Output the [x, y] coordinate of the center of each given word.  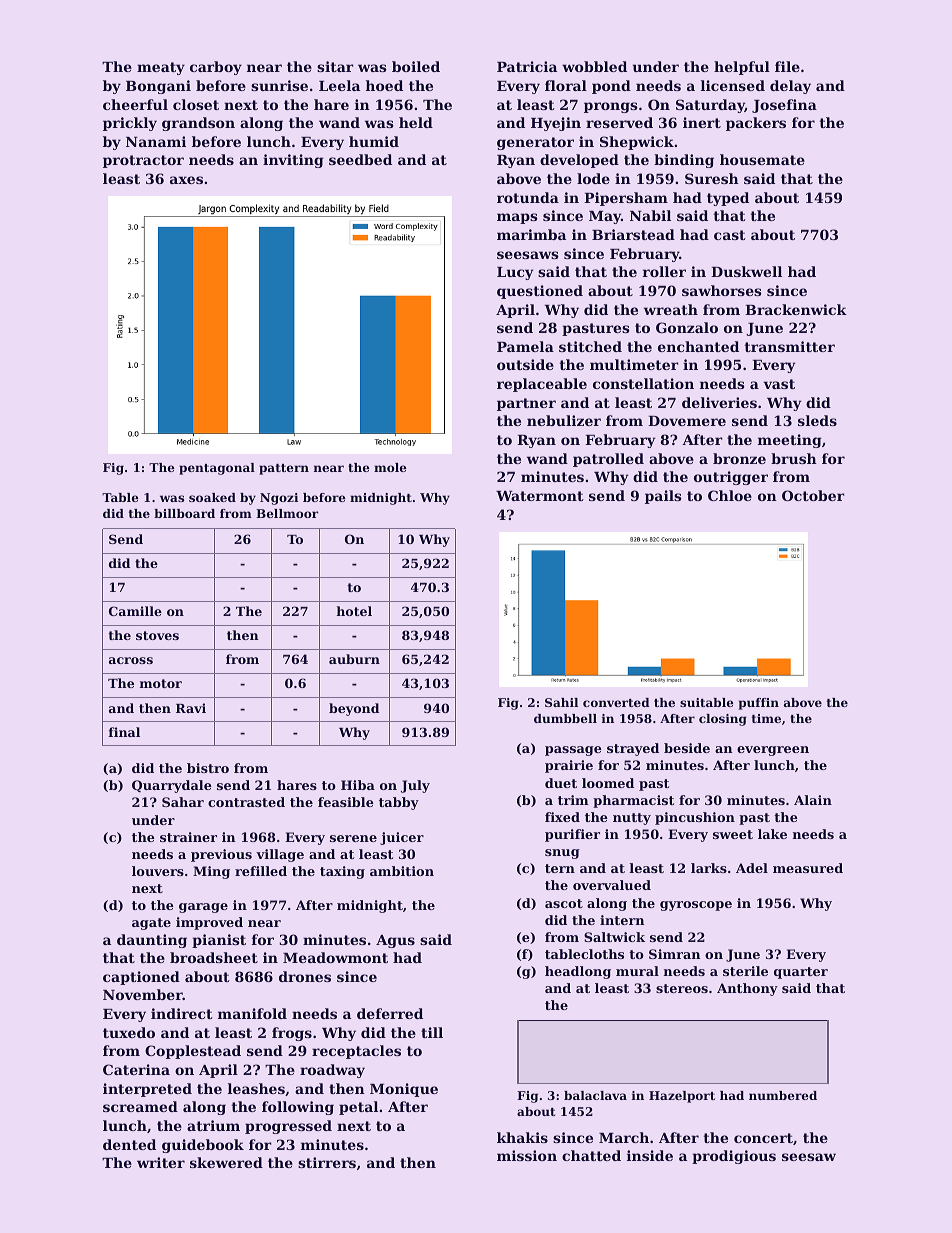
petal [358, 1108]
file [787, 66]
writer [161, 1162]
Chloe [730, 495]
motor [160, 683]
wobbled [594, 66]
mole [390, 467]
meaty [161, 68]
